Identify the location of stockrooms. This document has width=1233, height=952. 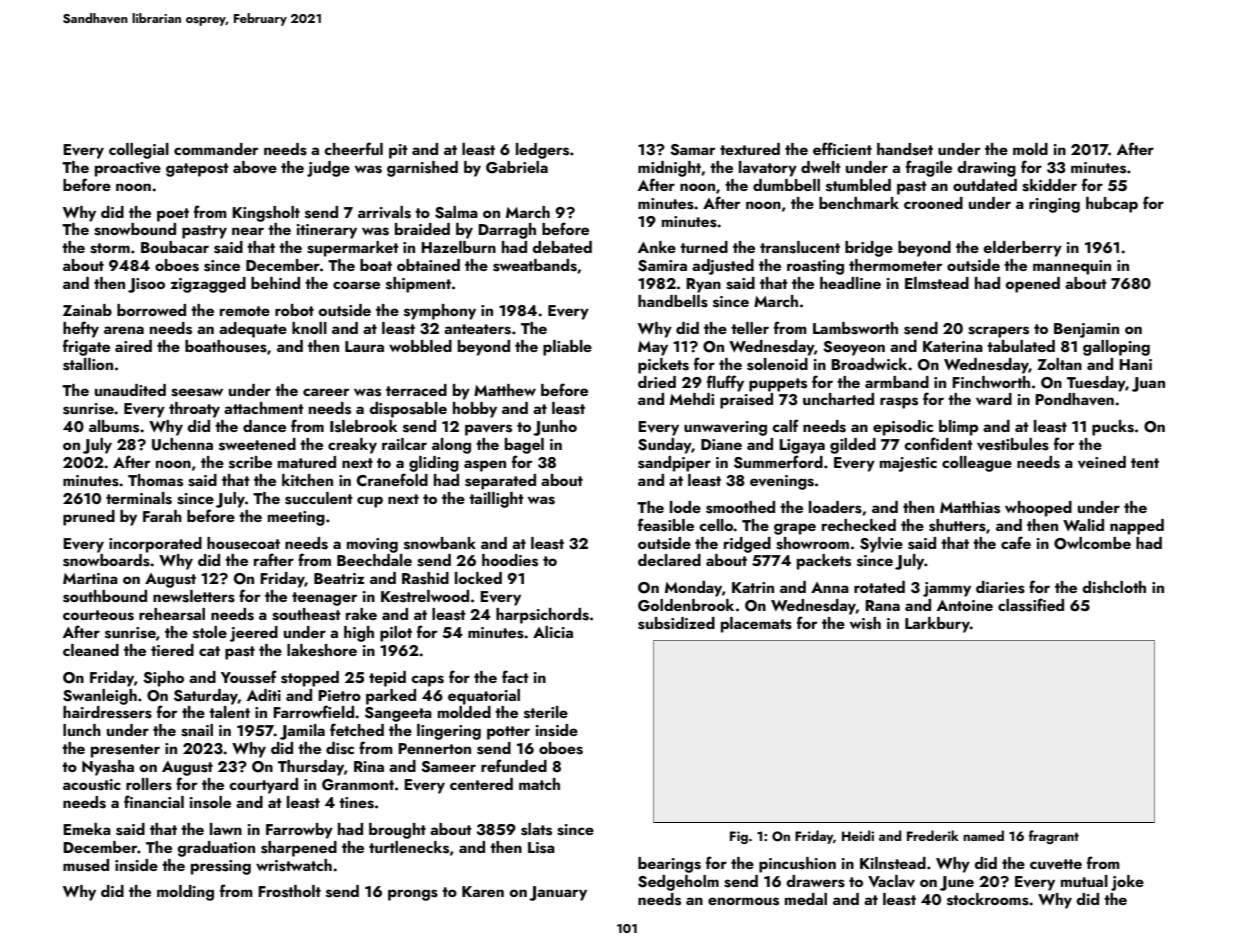
(988, 899).
